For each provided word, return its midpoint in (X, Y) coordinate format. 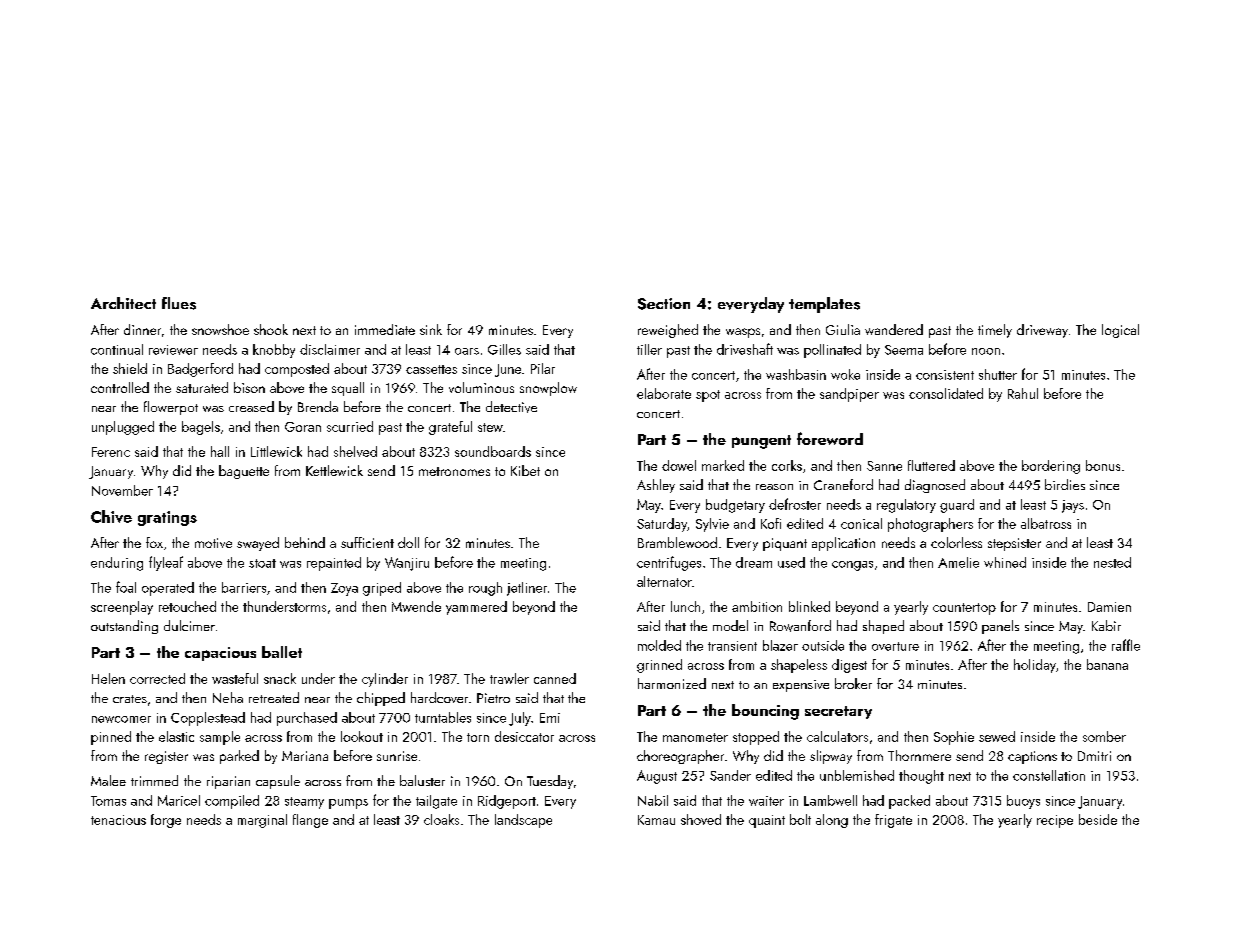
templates (824, 305)
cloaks (441, 819)
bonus (1103, 465)
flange (310, 821)
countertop (964, 609)
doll (408, 542)
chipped (381, 699)
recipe (1055, 821)
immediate (385, 329)
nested (1112, 562)
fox (154, 542)
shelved (355, 451)
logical (1120, 331)
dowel (679, 465)
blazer (780, 645)
